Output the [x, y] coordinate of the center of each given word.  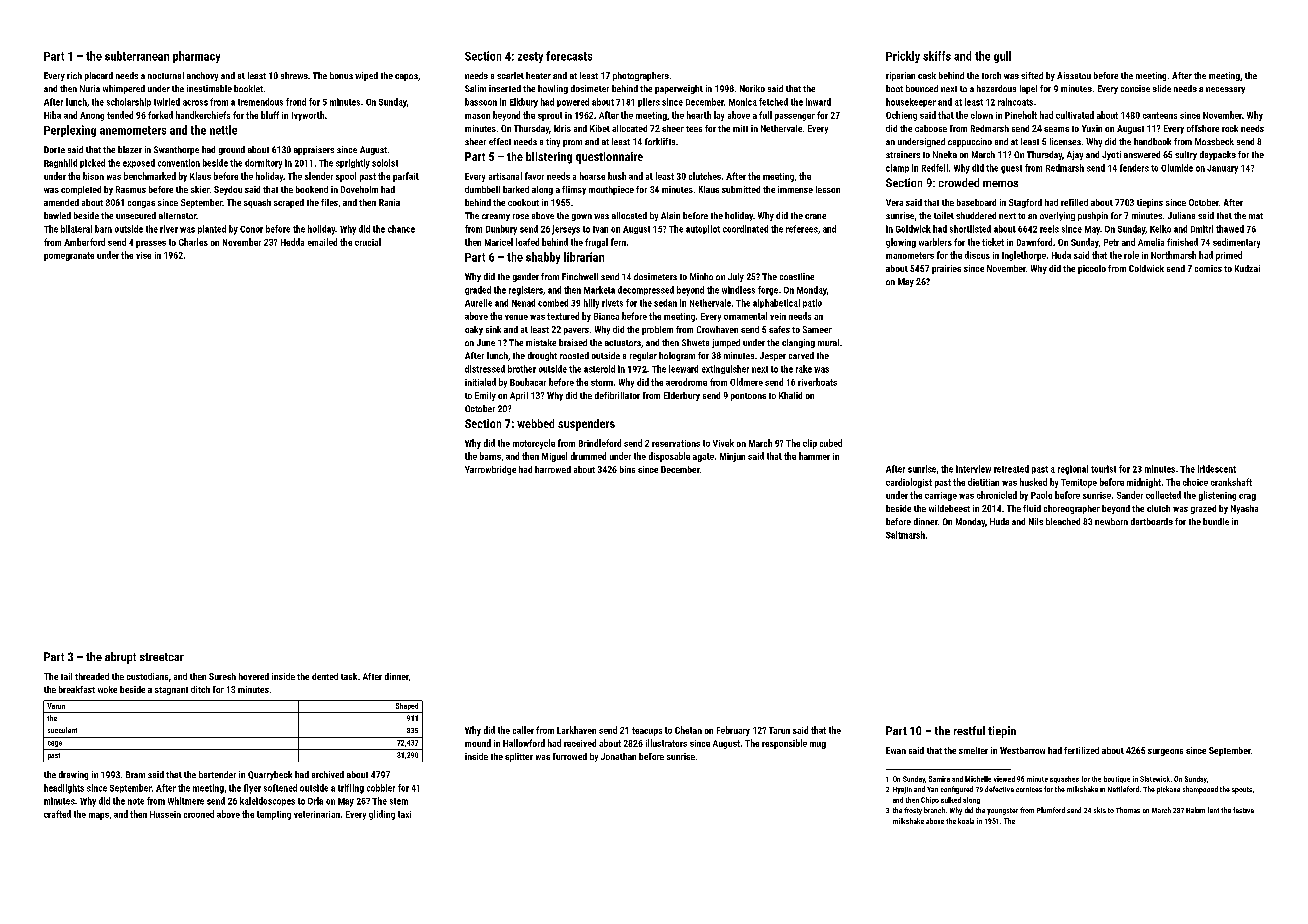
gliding [382, 815]
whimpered [124, 89]
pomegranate [69, 256]
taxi [404, 814]
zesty [530, 57]
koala [966, 821]
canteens [1160, 115]
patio [812, 303]
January [1222, 169]
